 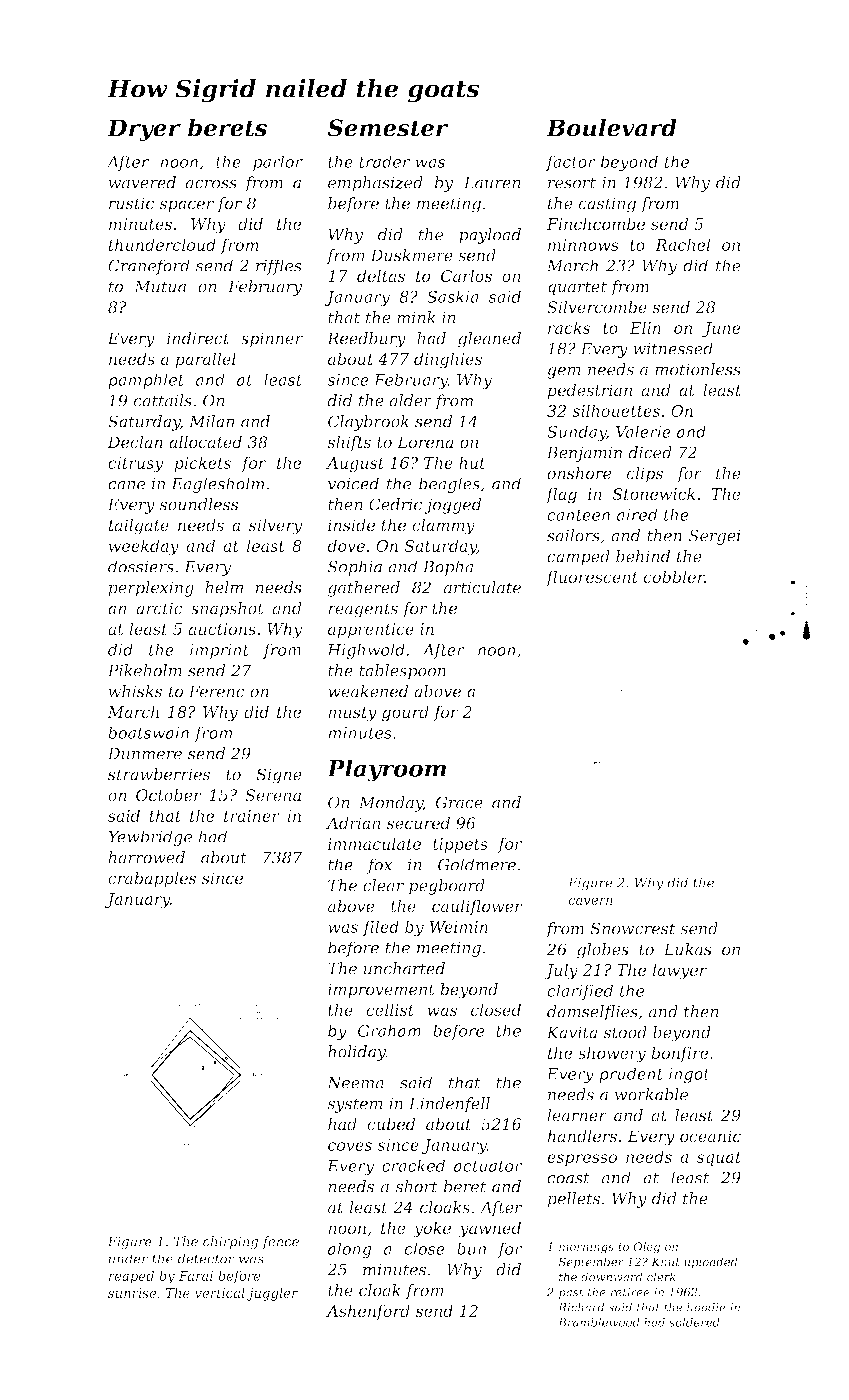 I want to click on reaped, so click(x=131, y=1277).
